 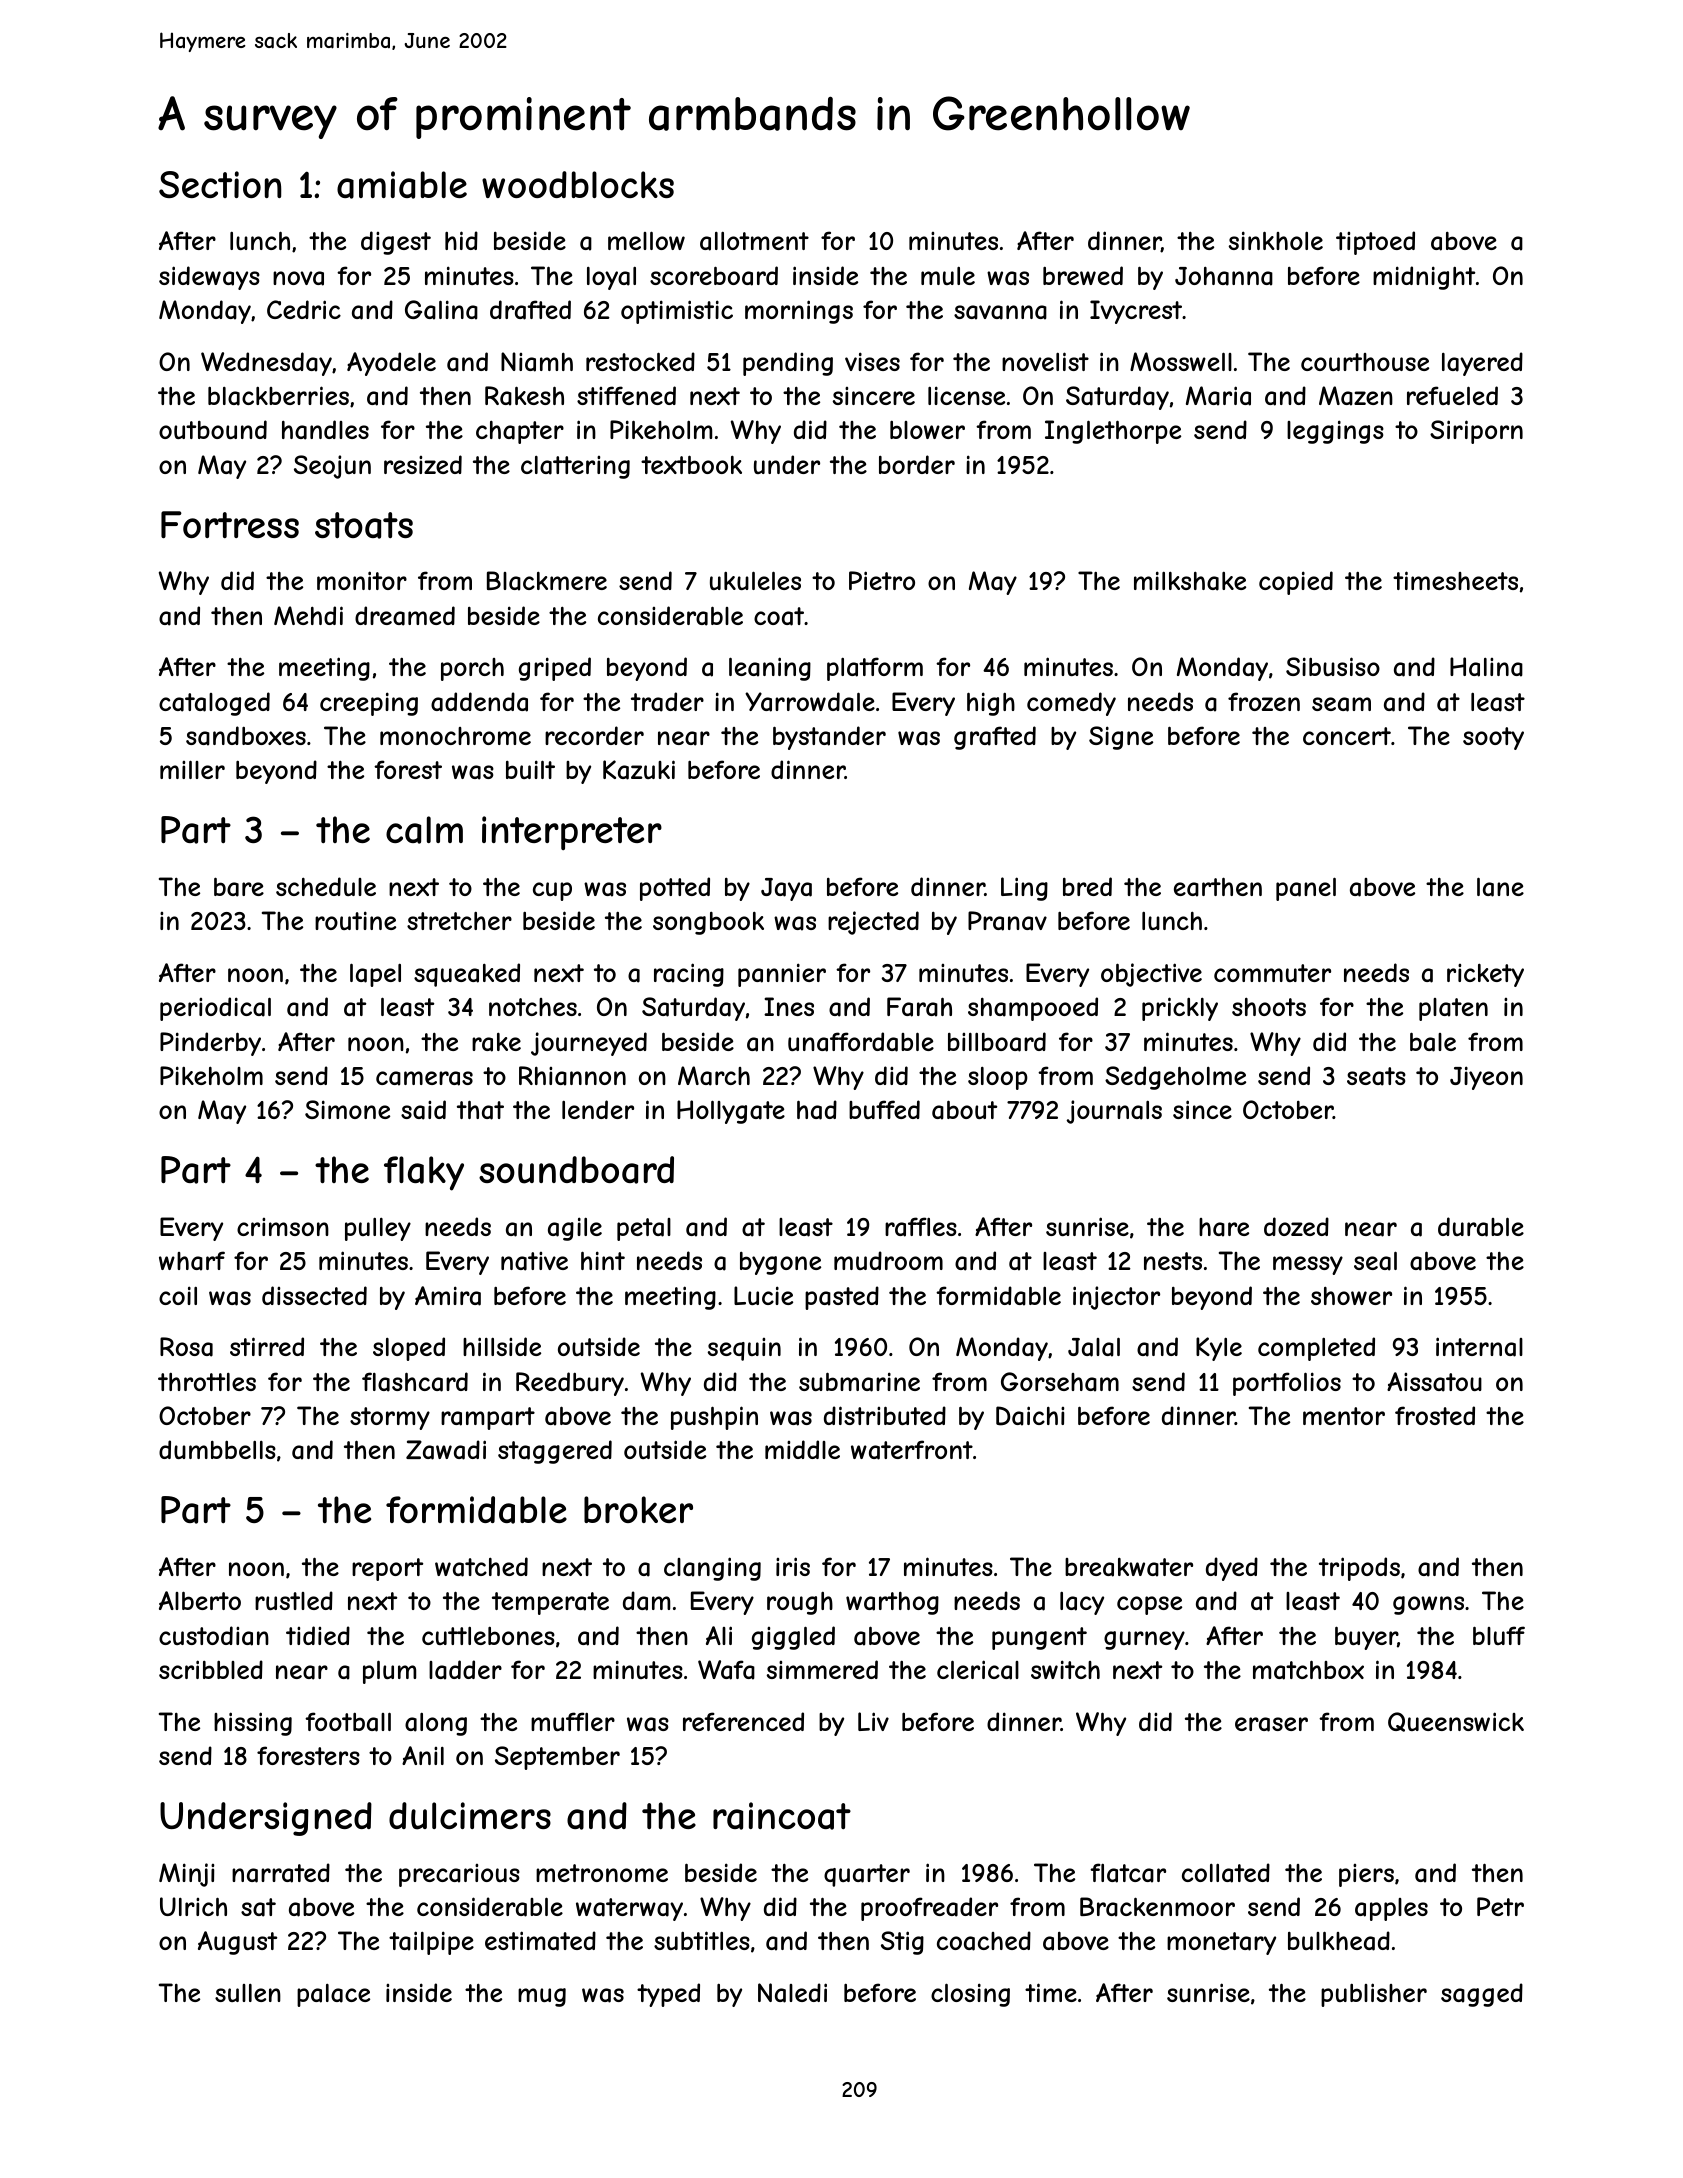 I want to click on sullen, so click(x=248, y=1993).
